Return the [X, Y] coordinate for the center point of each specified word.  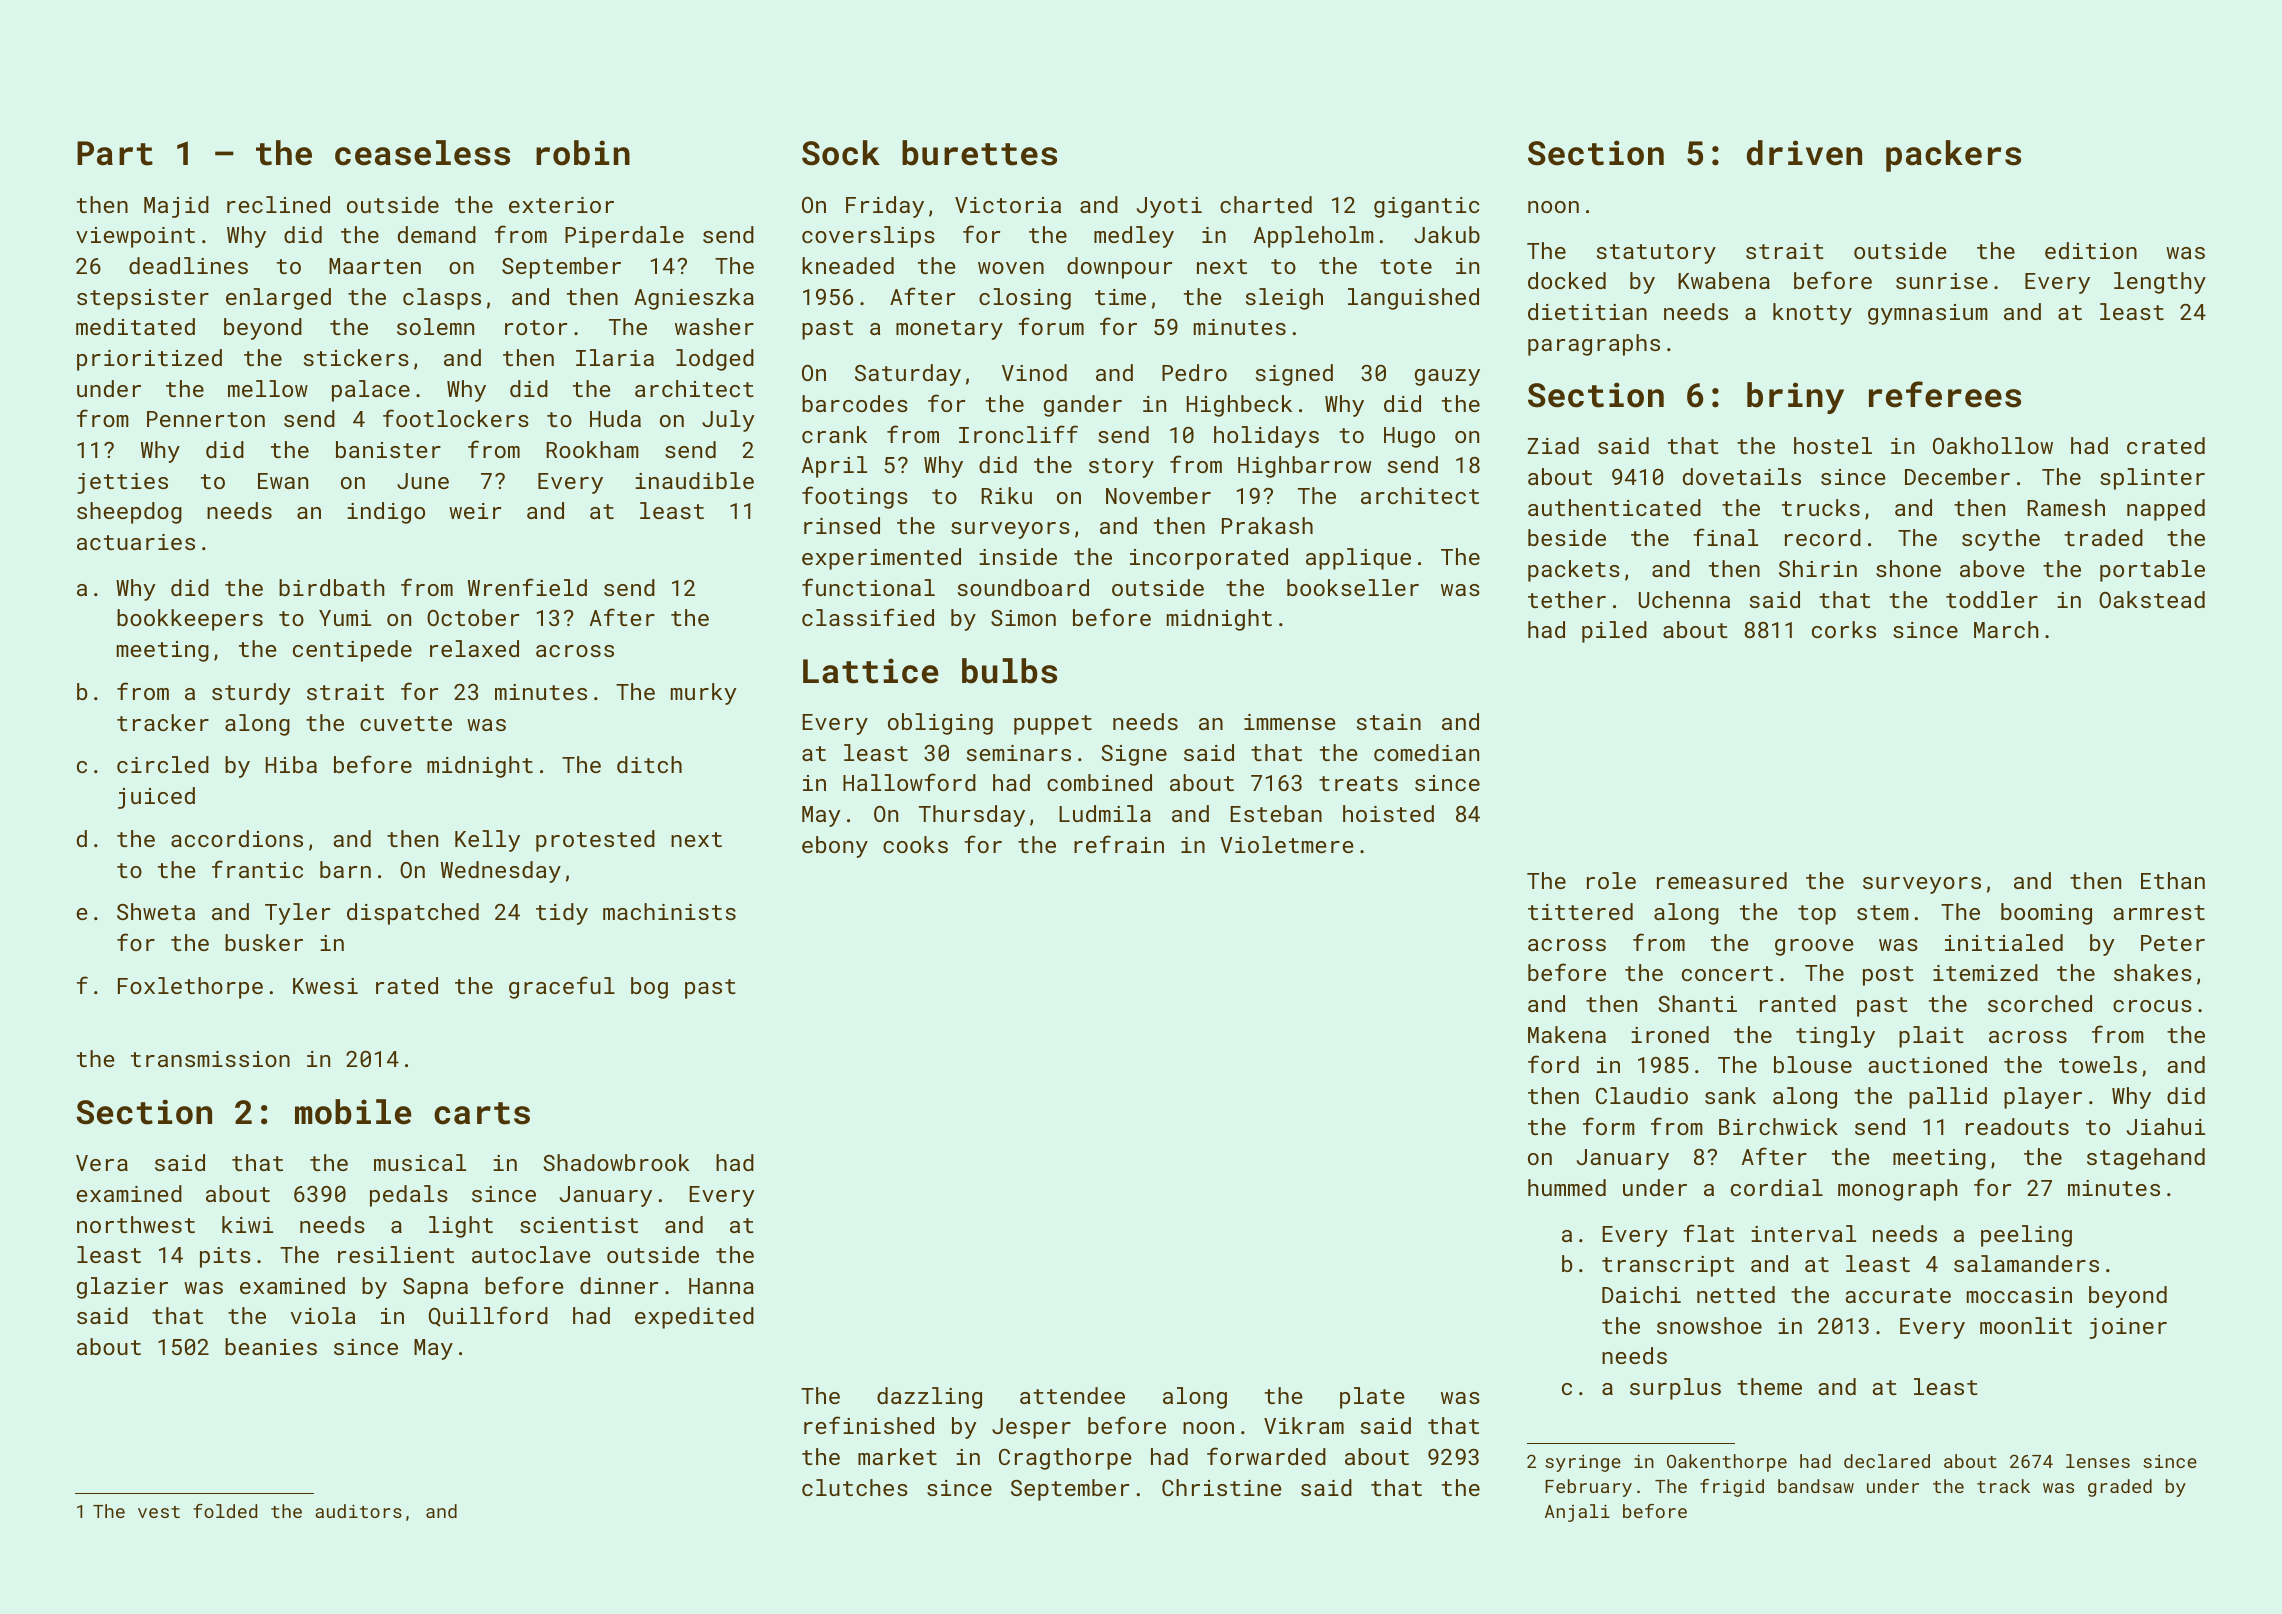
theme [1769, 1386]
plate [1372, 1398]
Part [115, 153]
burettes [979, 153]
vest [159, 1512]
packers [1953, 156]
